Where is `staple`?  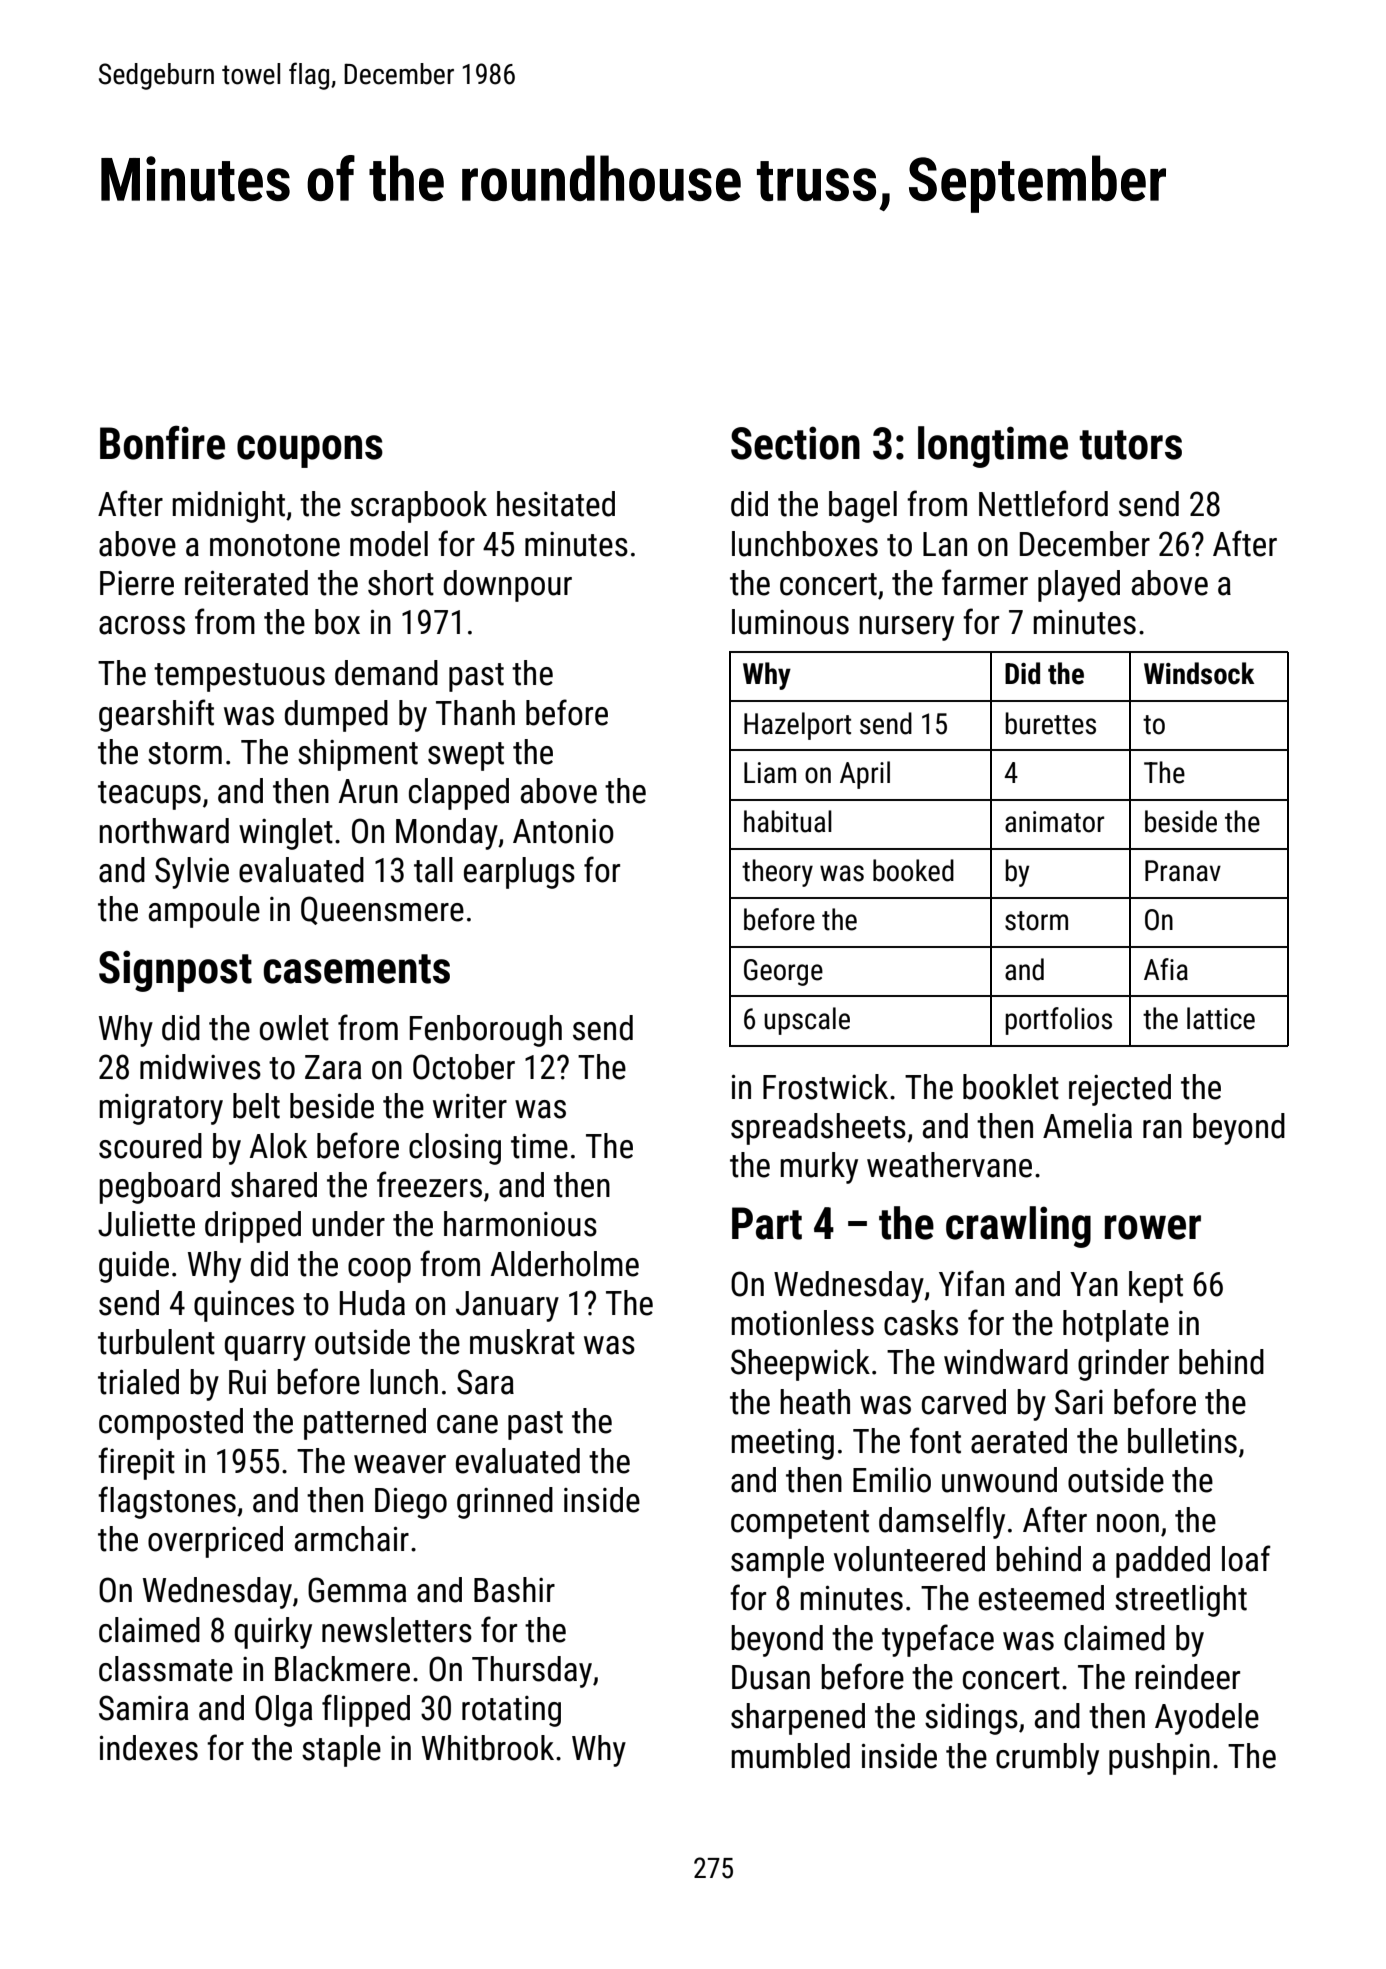 staple is located at coordinates (341, 1751).
